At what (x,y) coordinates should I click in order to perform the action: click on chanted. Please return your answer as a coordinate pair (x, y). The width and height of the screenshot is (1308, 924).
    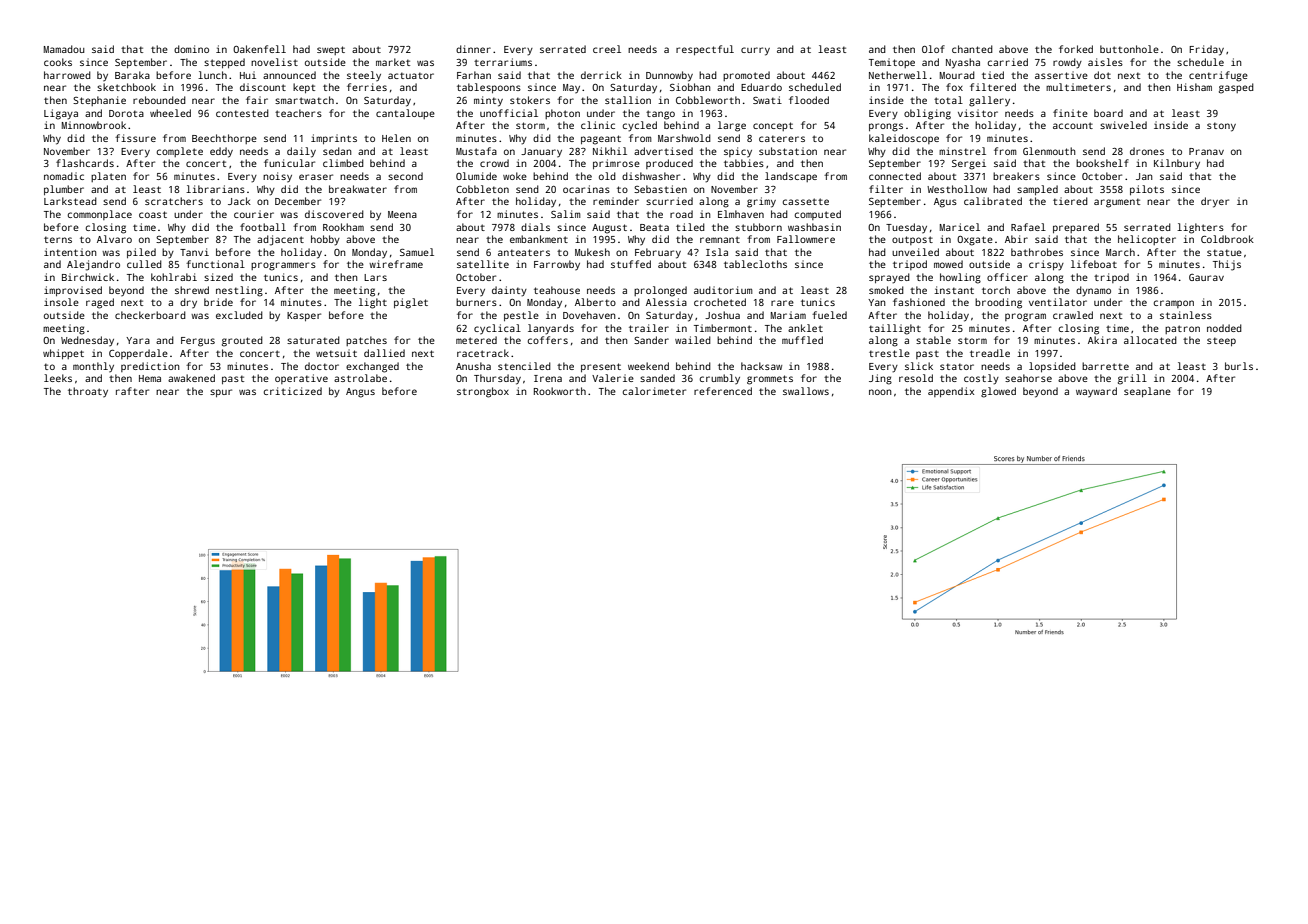
    Looking at the image, I should click on (972, 49).
